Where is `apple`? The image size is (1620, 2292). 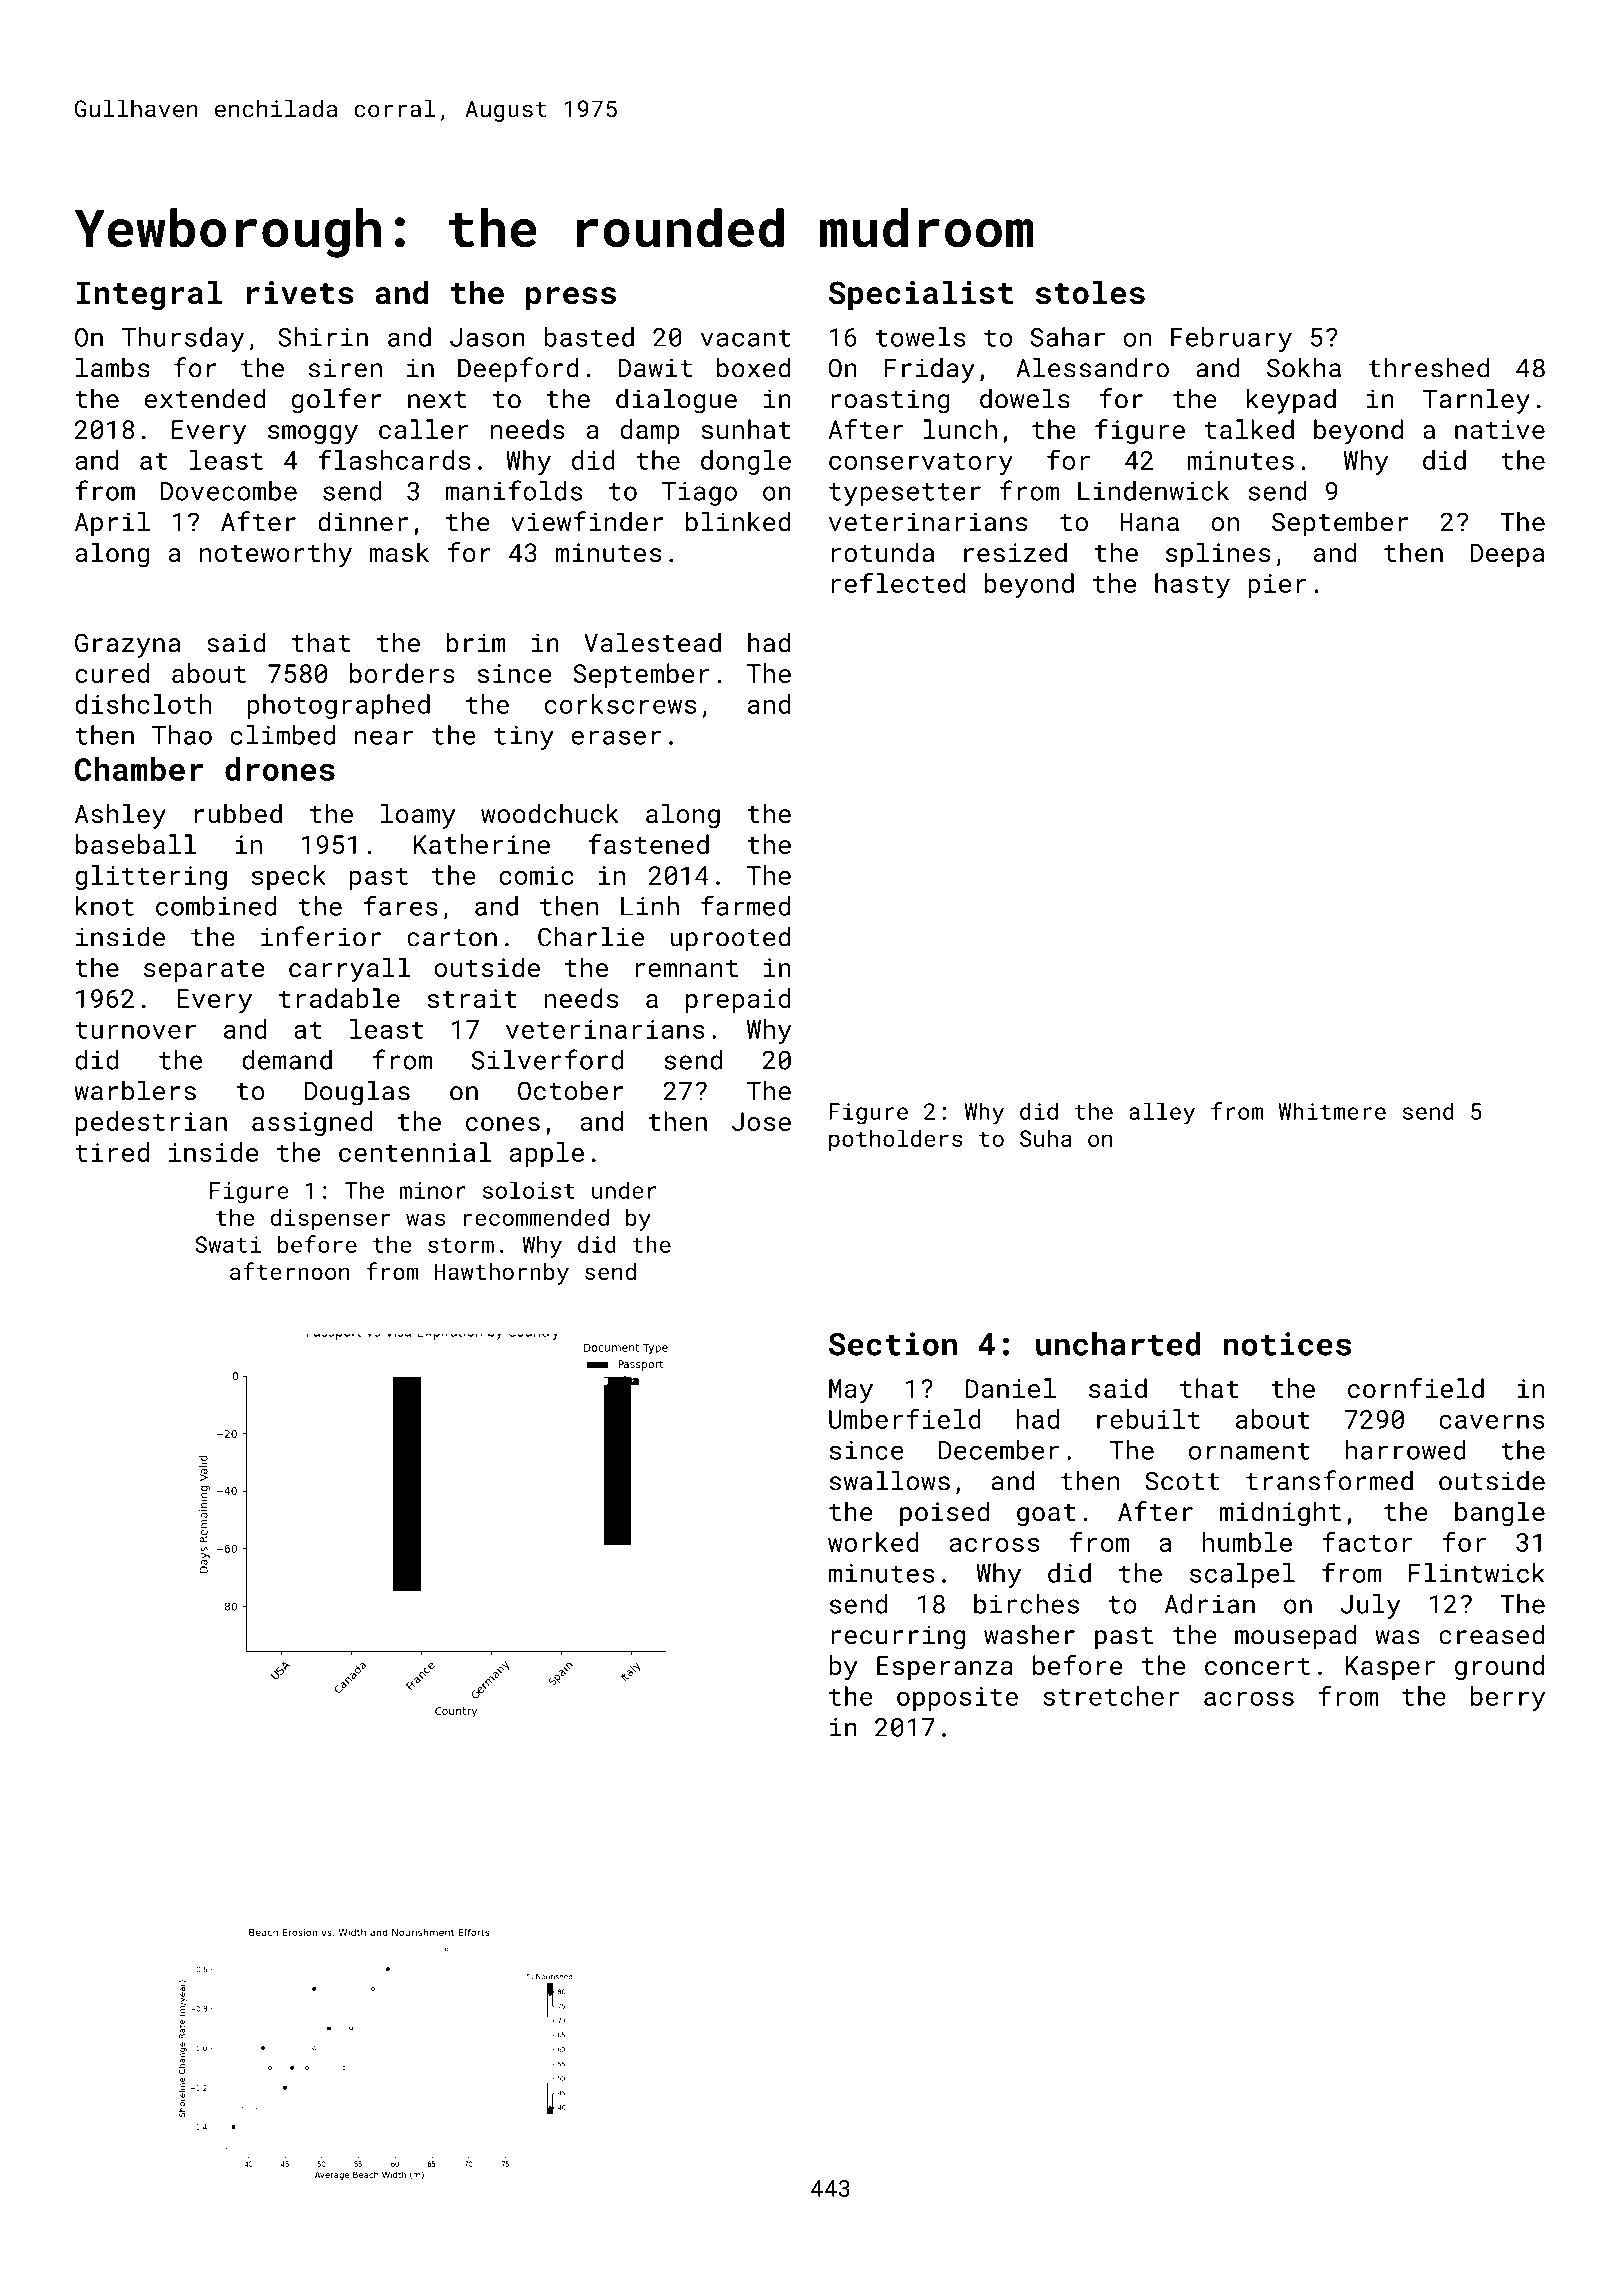
apple is located at coordinates (547, 1154).
